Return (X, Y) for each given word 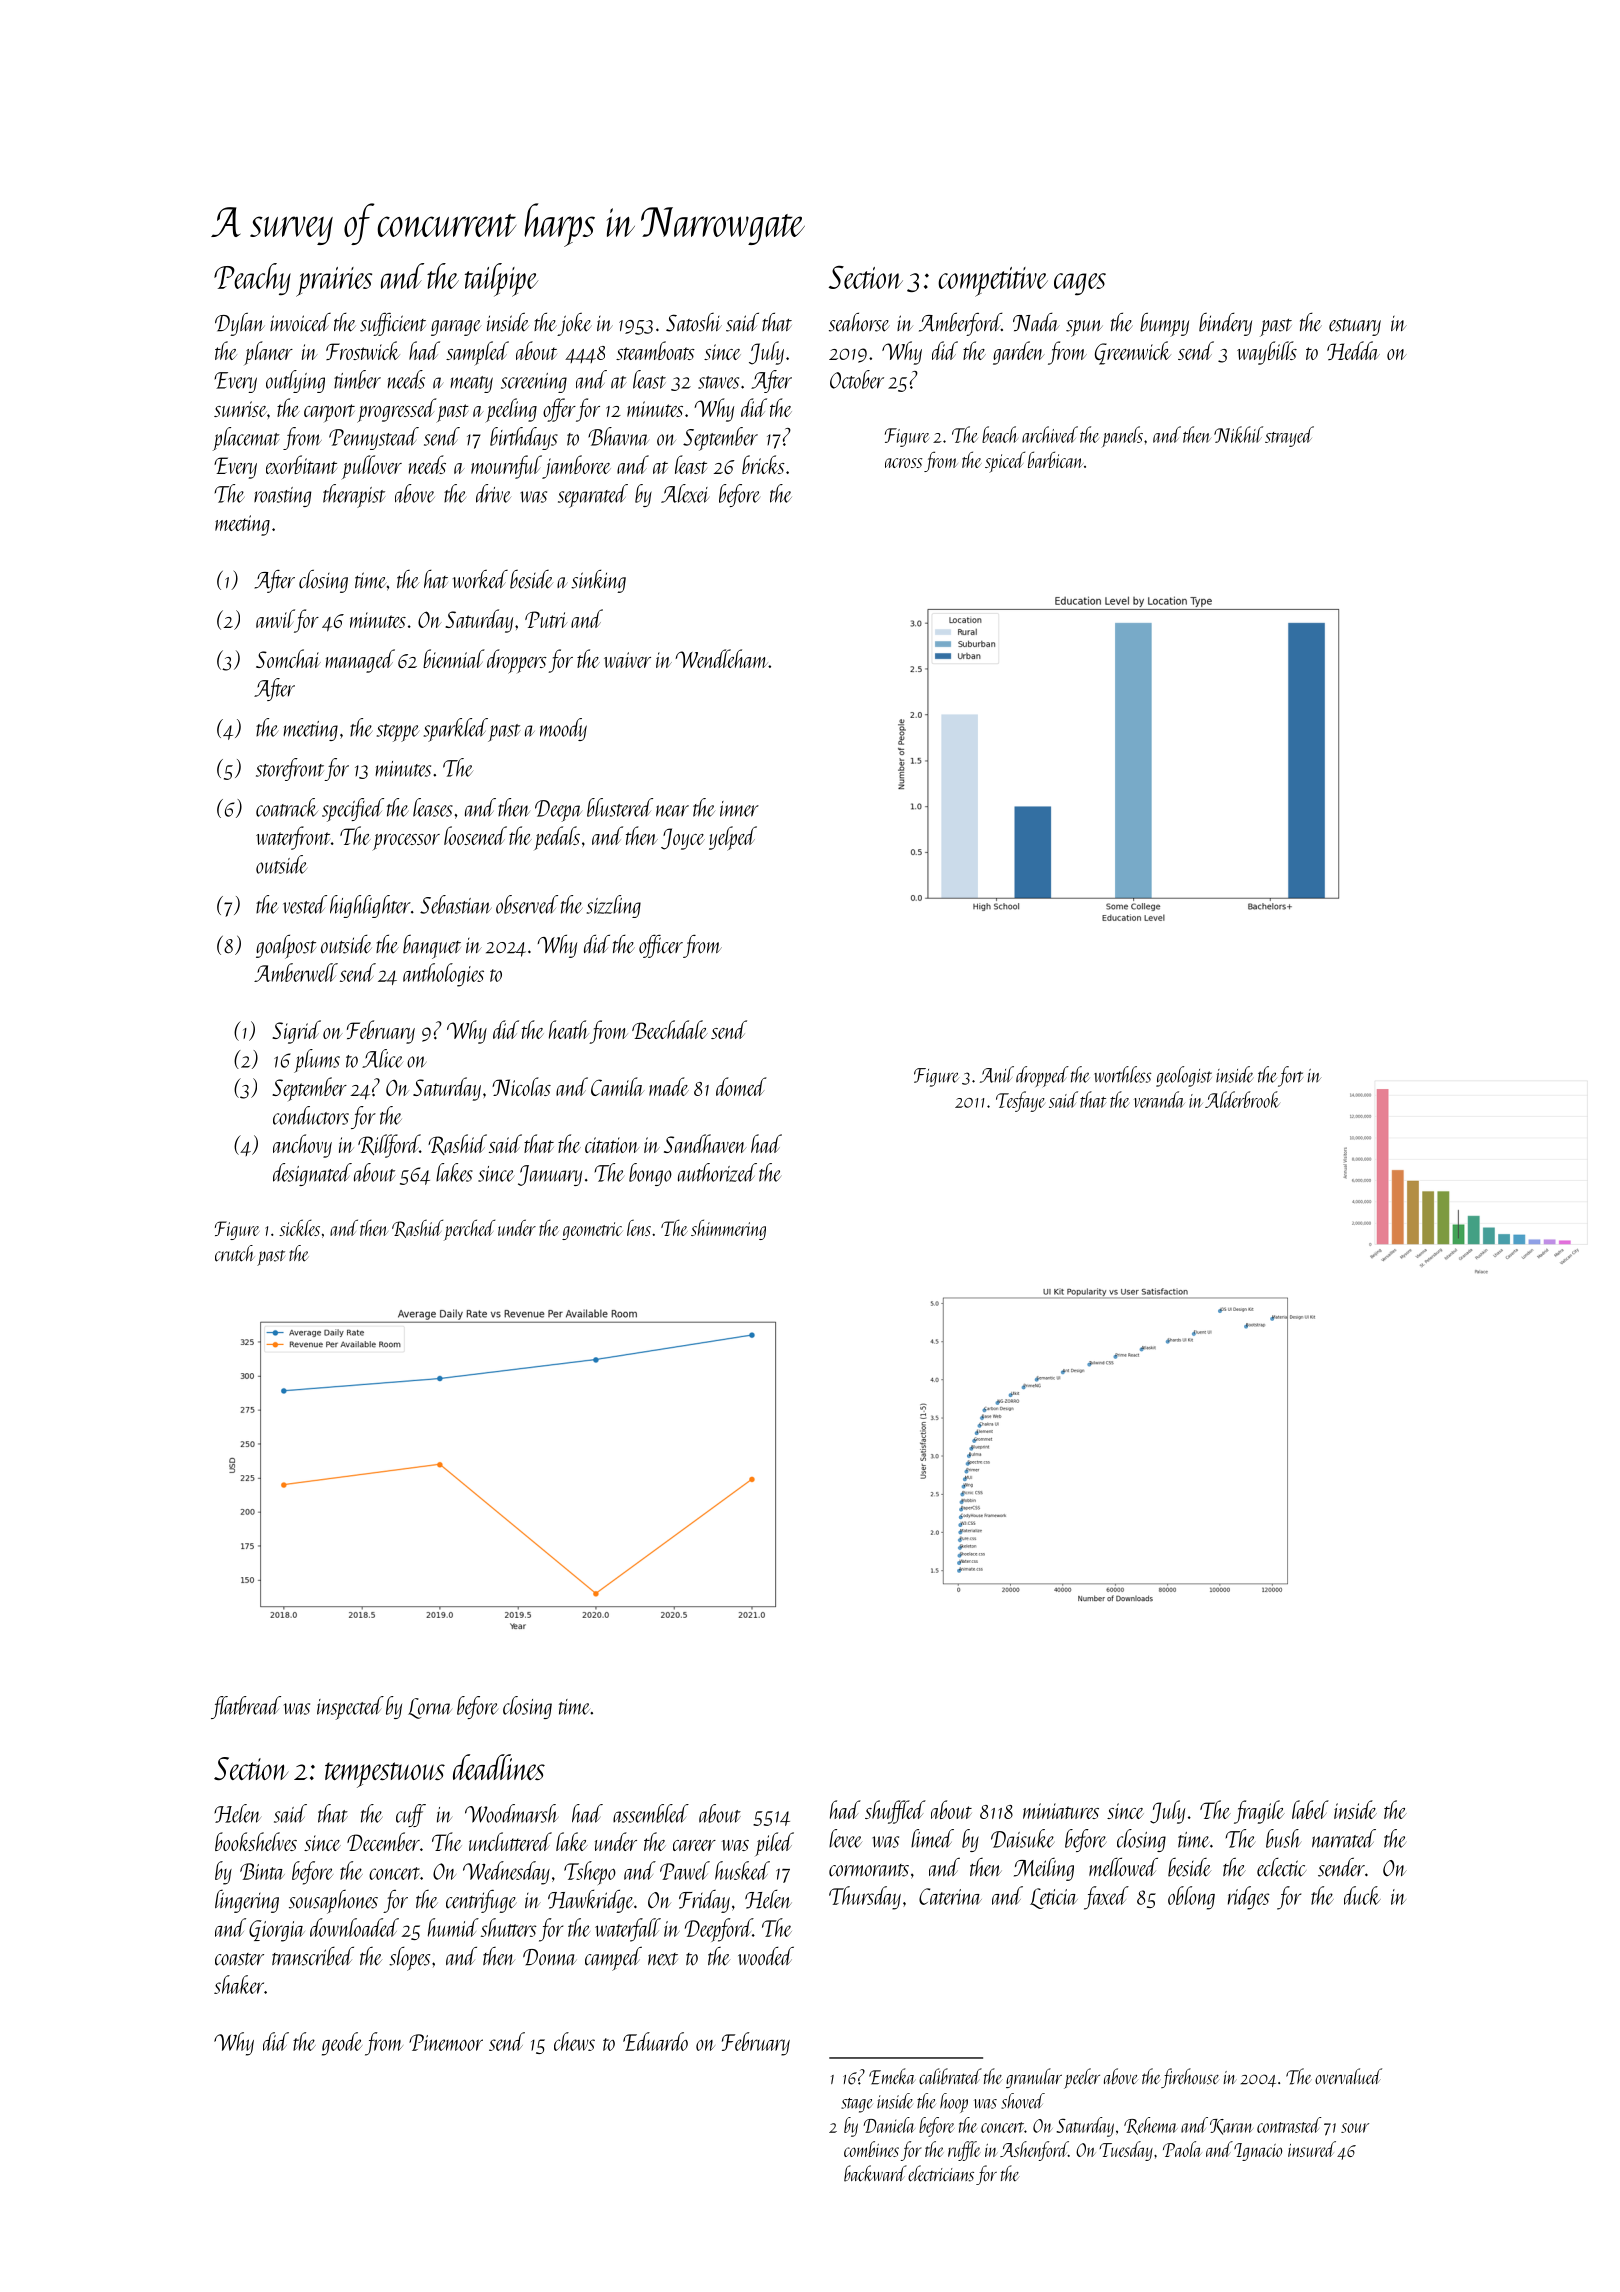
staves (718, 382)
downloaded (354, 1927)
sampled (477, 353)
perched (469, 1230)
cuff (411, 1815)
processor (406, 842)
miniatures (1061, 1811)
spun (1084, 328)
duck (1362, 1895)
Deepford (719, 1930)
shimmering (728, 1229)
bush (1283, 1838)
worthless (1123, 1074)
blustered (620, 807)
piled (774, 1844)
